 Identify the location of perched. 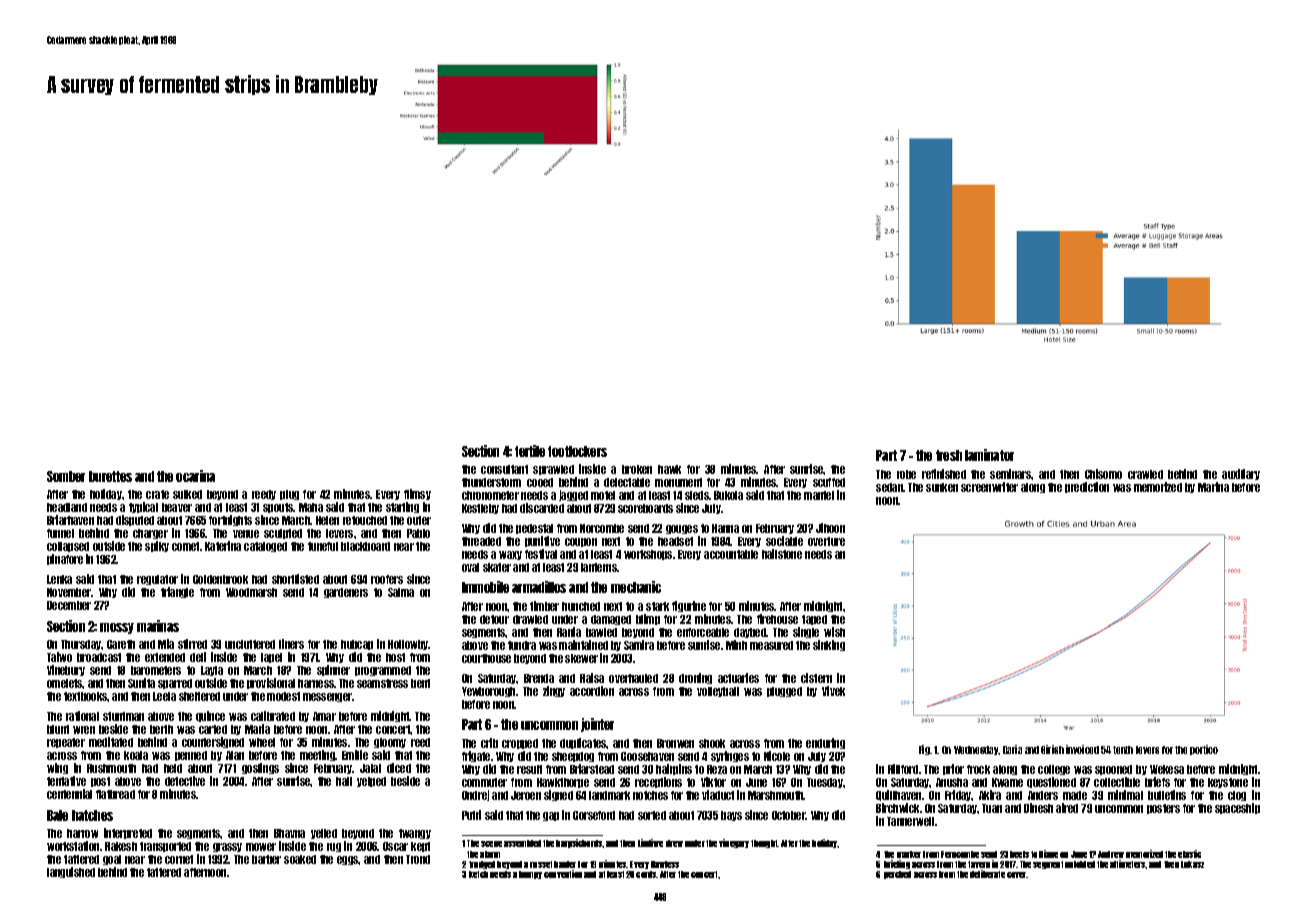
(897, 875).
